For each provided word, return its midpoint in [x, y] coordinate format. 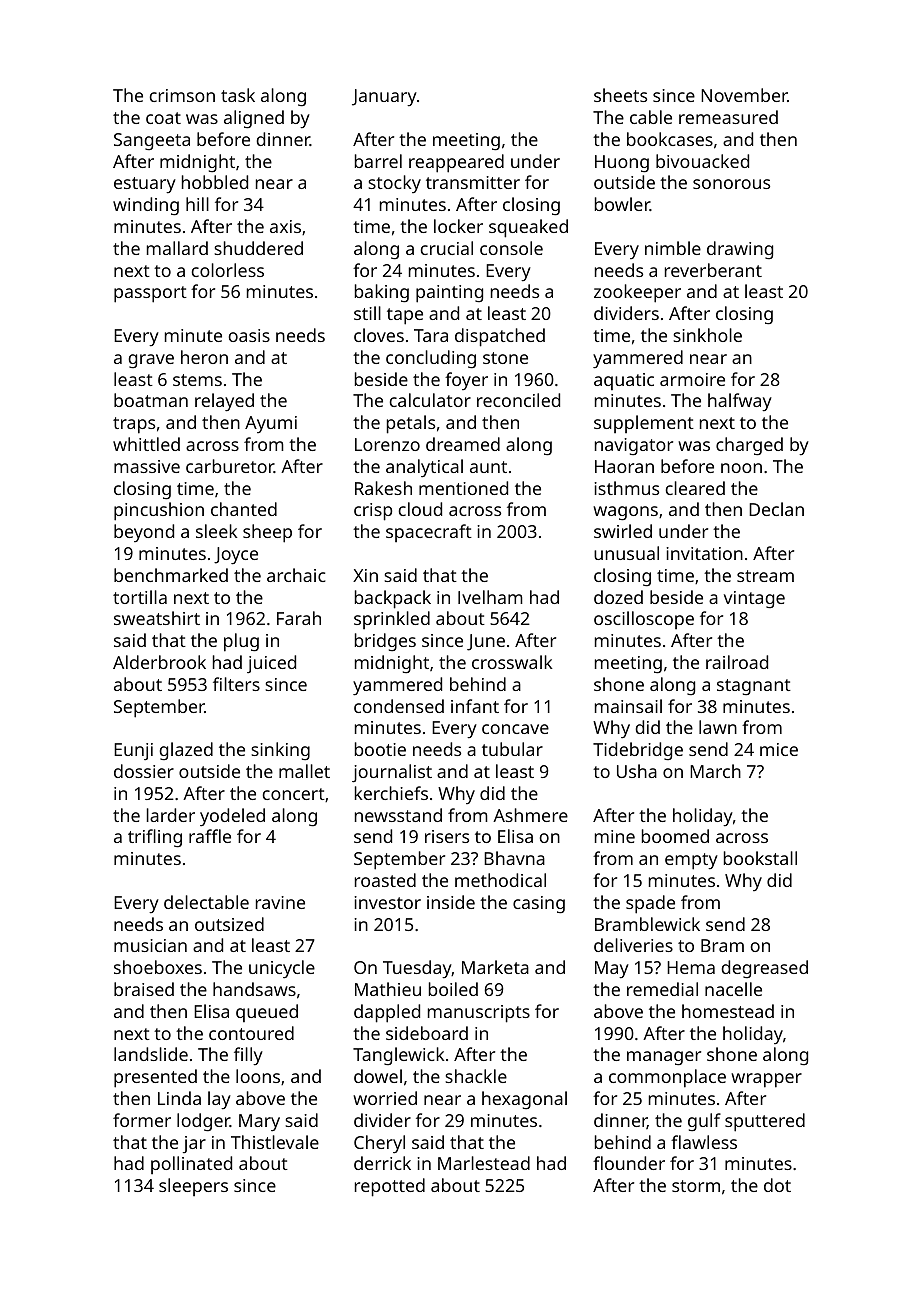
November [744, 95]
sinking [280, 751]
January [384, 98]
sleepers [193, 1187]
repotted [390, 1187]
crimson [182, 95]
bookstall [760, 858]
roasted [385, 880]
